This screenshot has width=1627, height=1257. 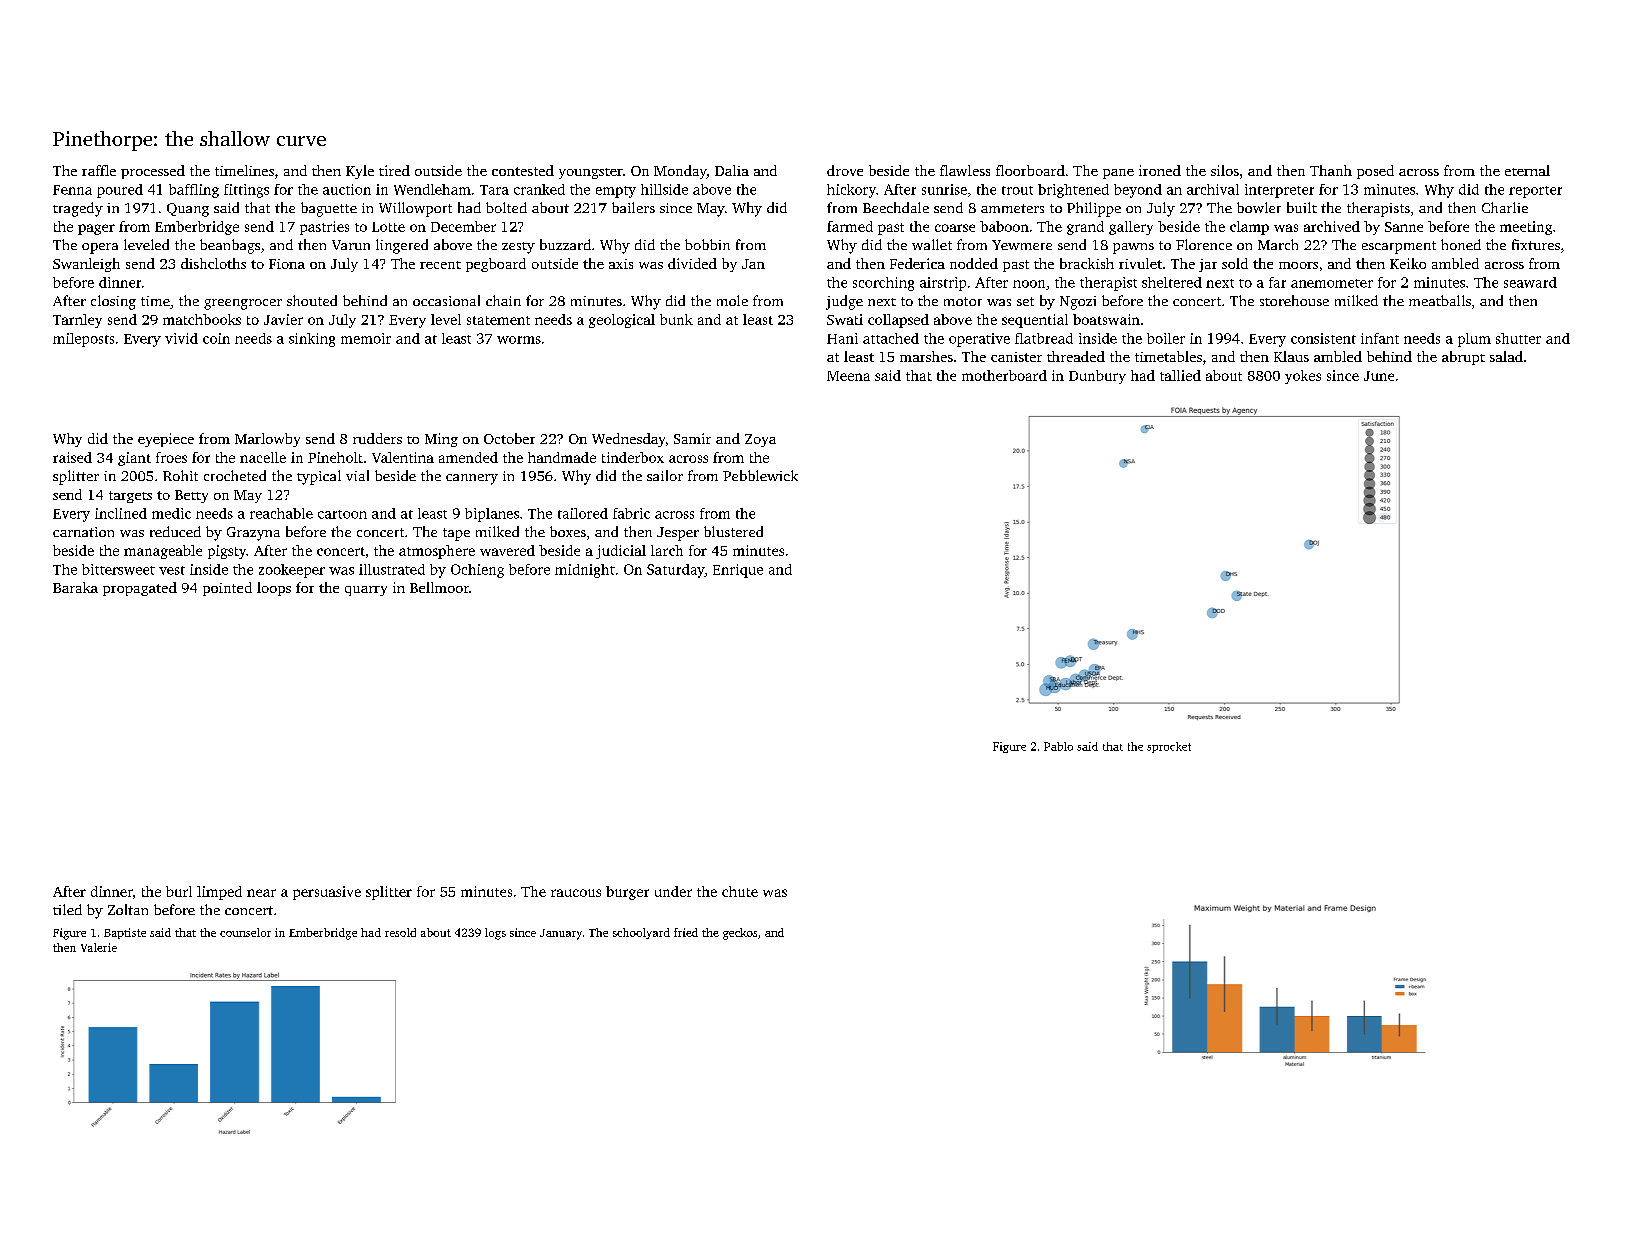 I want to click on baguette, so click(x=329, y=209).
